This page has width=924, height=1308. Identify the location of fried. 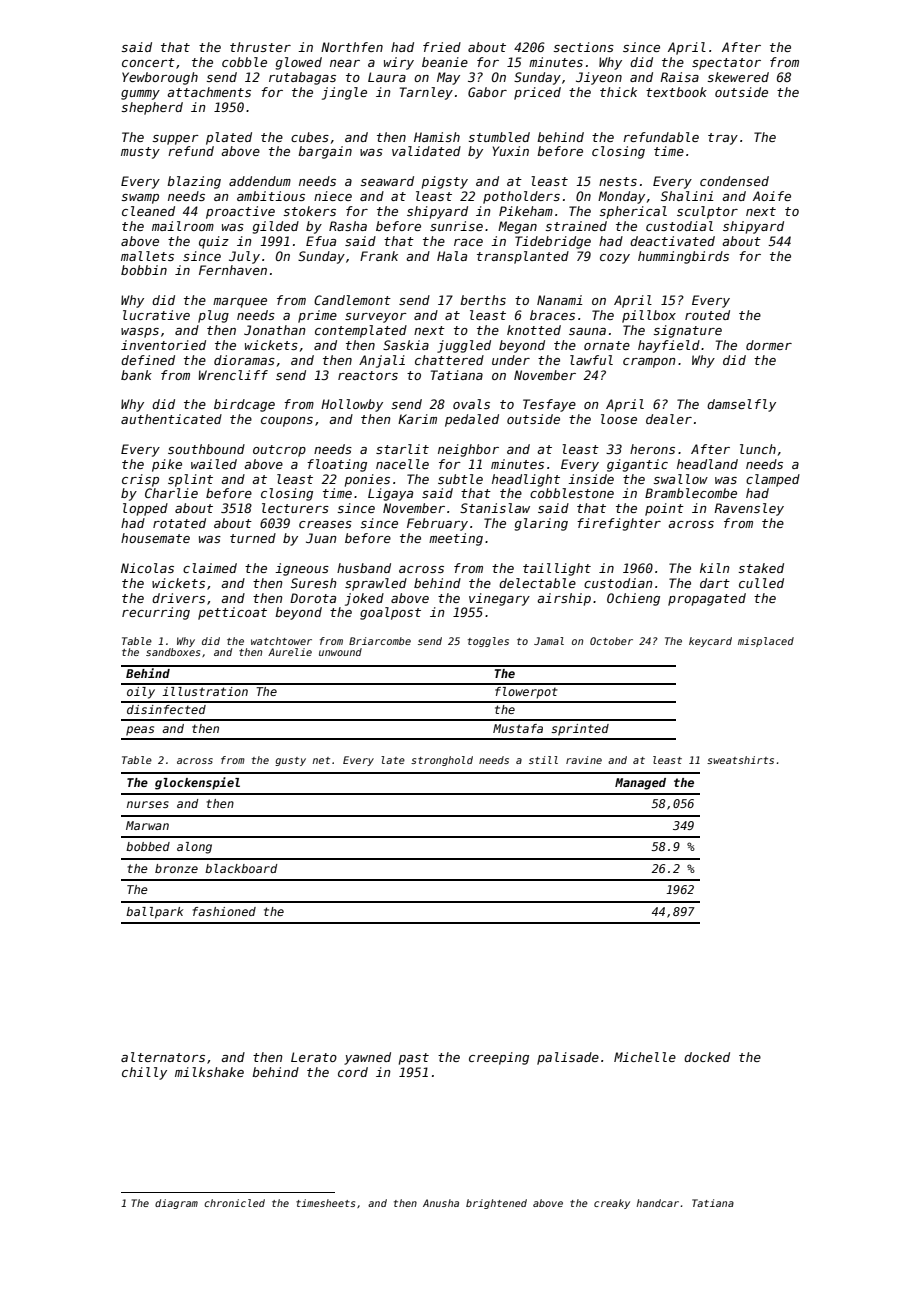
(442, 47).
